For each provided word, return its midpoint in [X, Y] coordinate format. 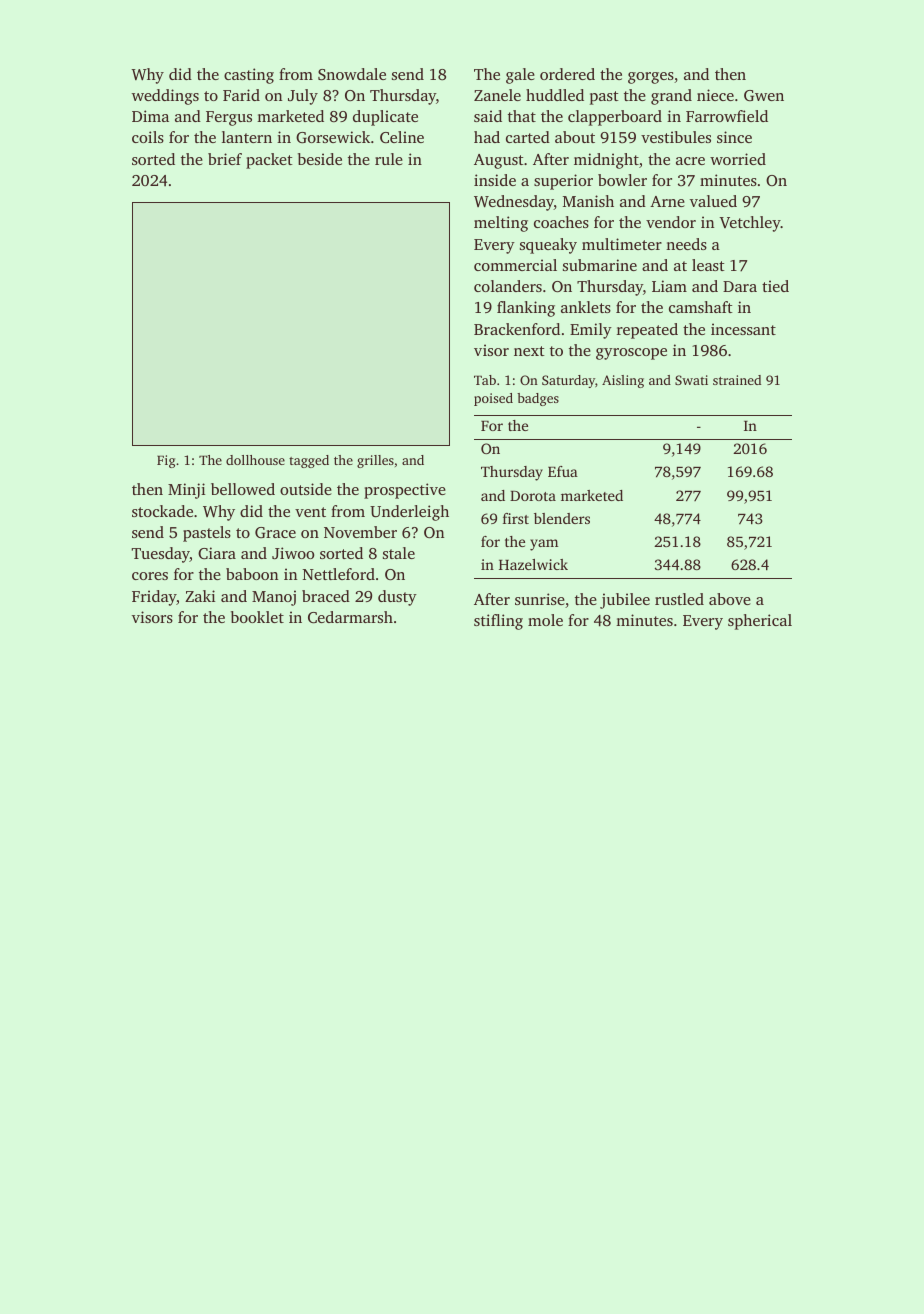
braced [326, 596]
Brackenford [517, 329]
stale [399, 553]
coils [148, 137]
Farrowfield [727, 116]
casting [249, 76]
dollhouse [255, 460]
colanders [508, 286]
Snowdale [352, 74]
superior [563, 182]
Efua [563, 471]
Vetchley [750, 224]
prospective [405, 491]
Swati [691, 380]
